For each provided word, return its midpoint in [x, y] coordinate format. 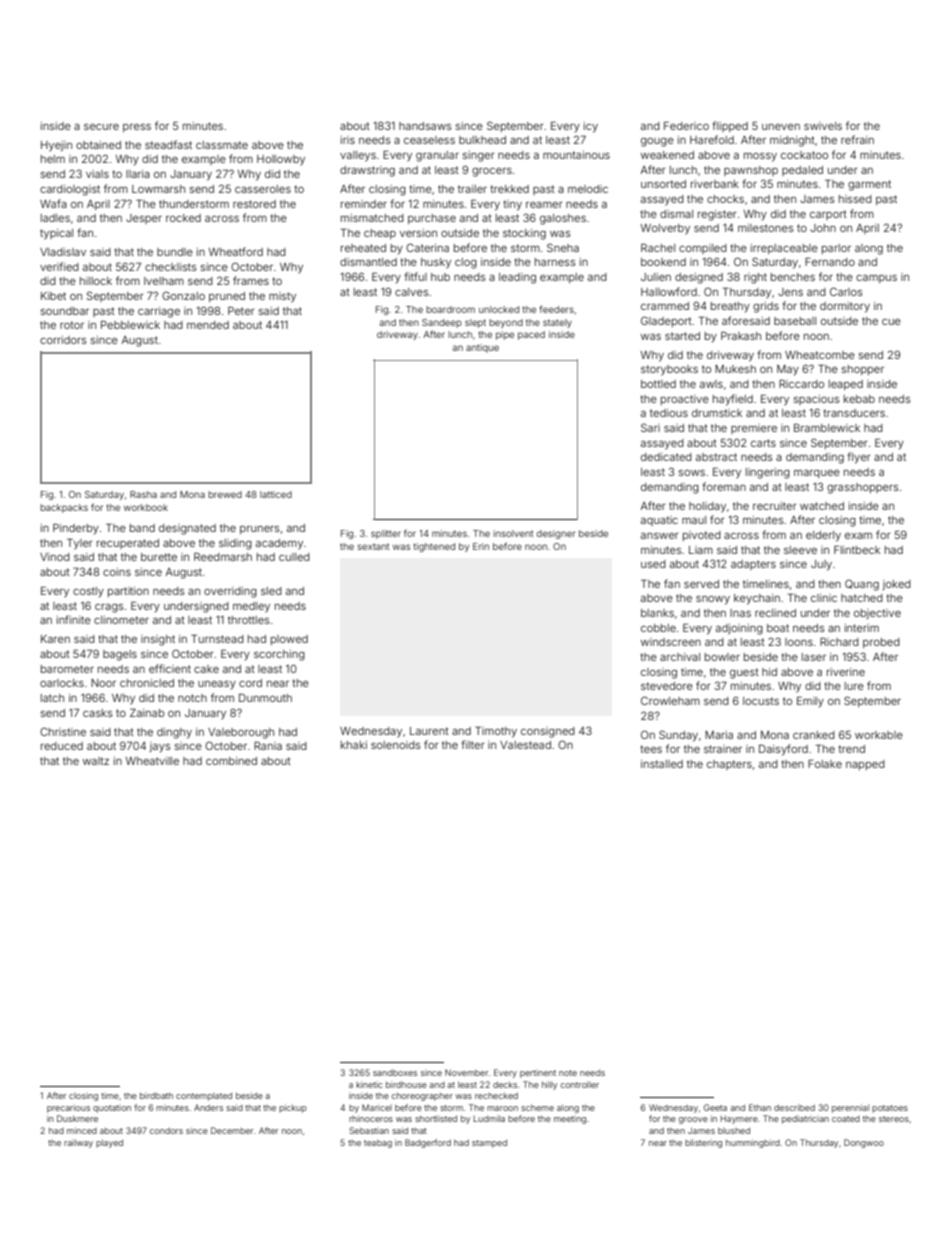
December [232, 1130]
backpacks [64, 508]
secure [101, 127]
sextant [373, 546]
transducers [854, 413]
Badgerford [428, 1143]
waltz [96, 761]
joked [897, 585]
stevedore [667, 686]
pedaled [802, 171]
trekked [509, 189]
